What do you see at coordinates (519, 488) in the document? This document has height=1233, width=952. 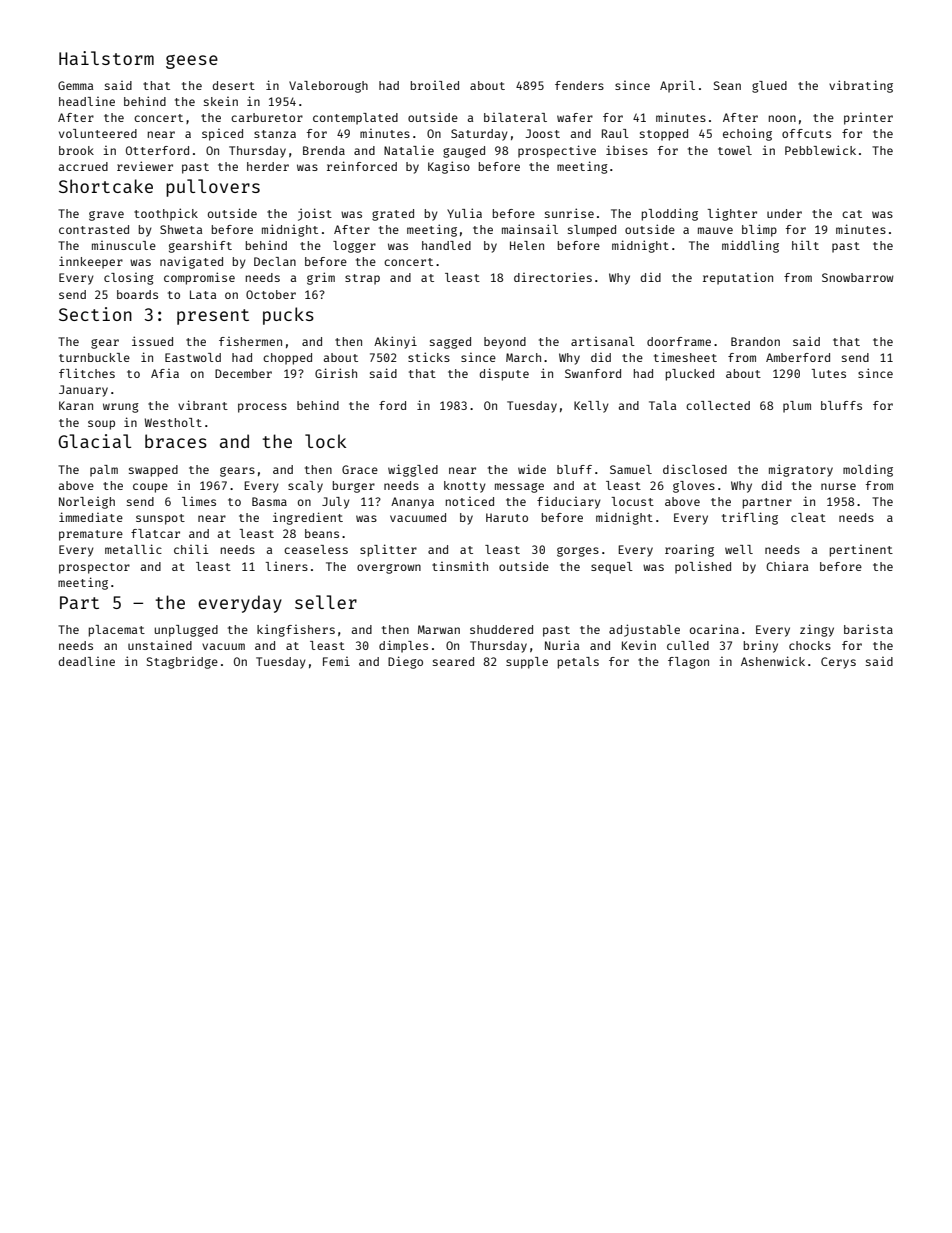 I see `message` at bounding box center [519, 488].
